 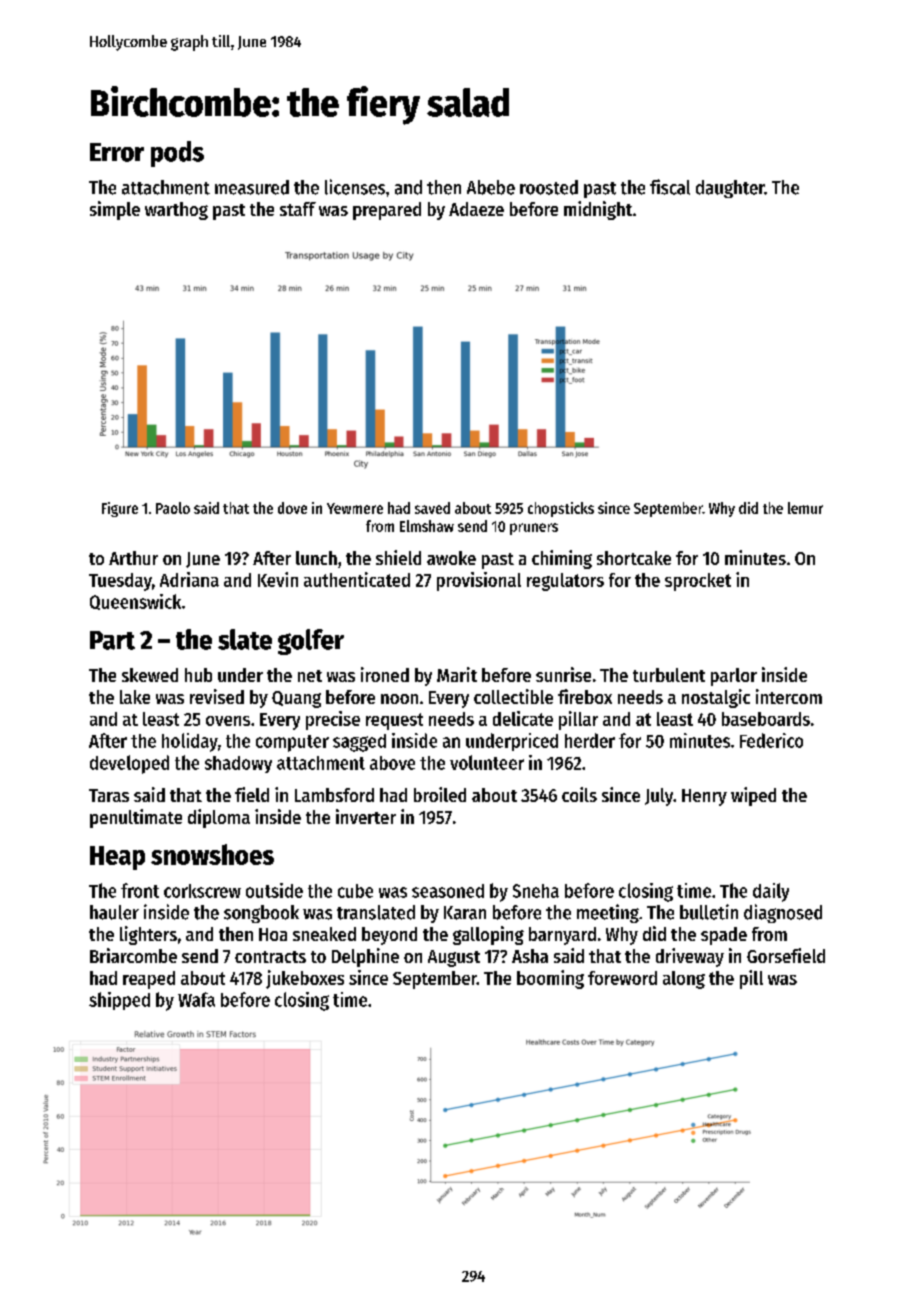 I want to click on Wafa, so click(x=196, y=999).
